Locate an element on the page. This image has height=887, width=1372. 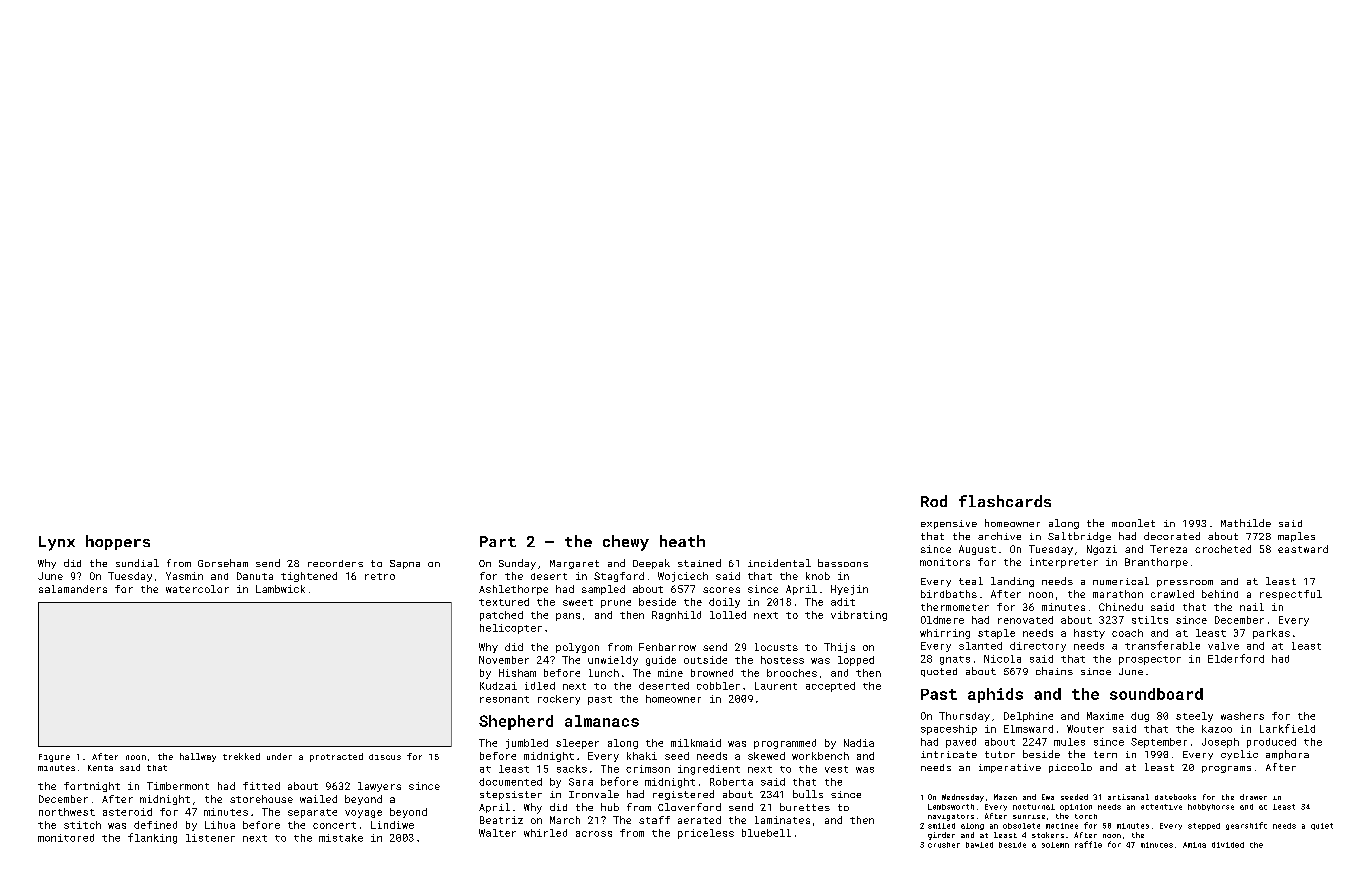
hoppers is located at coordinates (118, 542).
